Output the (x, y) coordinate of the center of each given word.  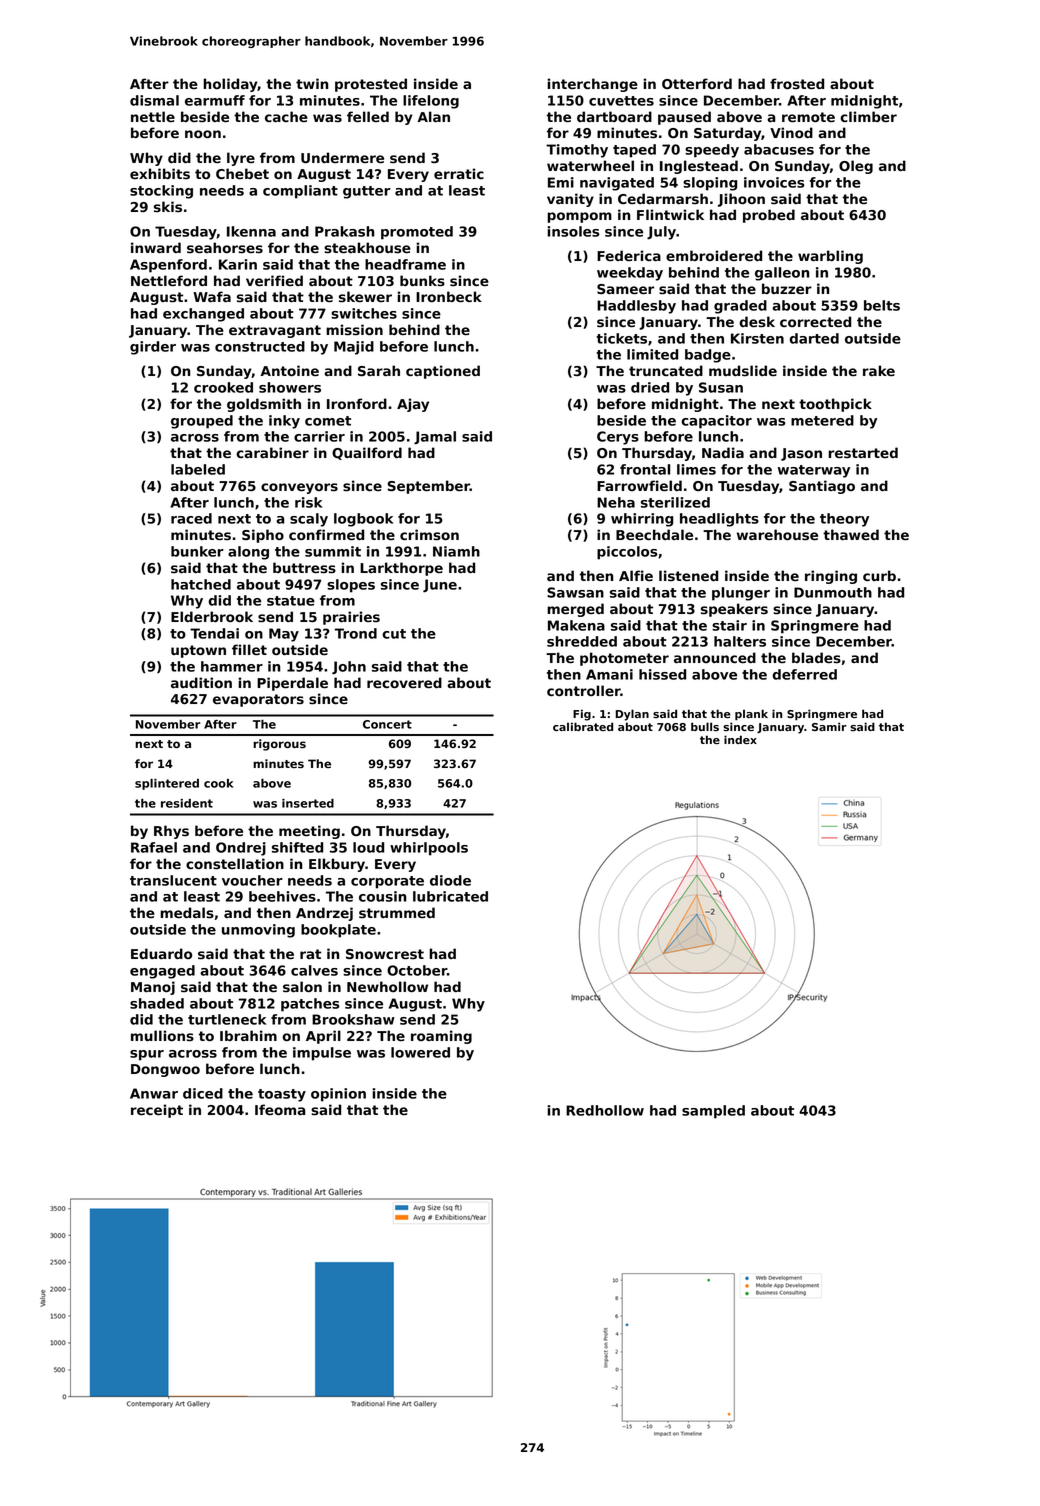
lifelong (431, 102)
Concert (387, 724)
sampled (713, 1112)
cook (218, 783)
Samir (829, 726)
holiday (230, 85)
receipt (157, 1111)
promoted (417, 233)
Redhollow (605, 1110)
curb (879, 575)
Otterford (697, 83)
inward (156, 247)
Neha (616, 502)
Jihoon (741, 200)
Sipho (263, 536)
